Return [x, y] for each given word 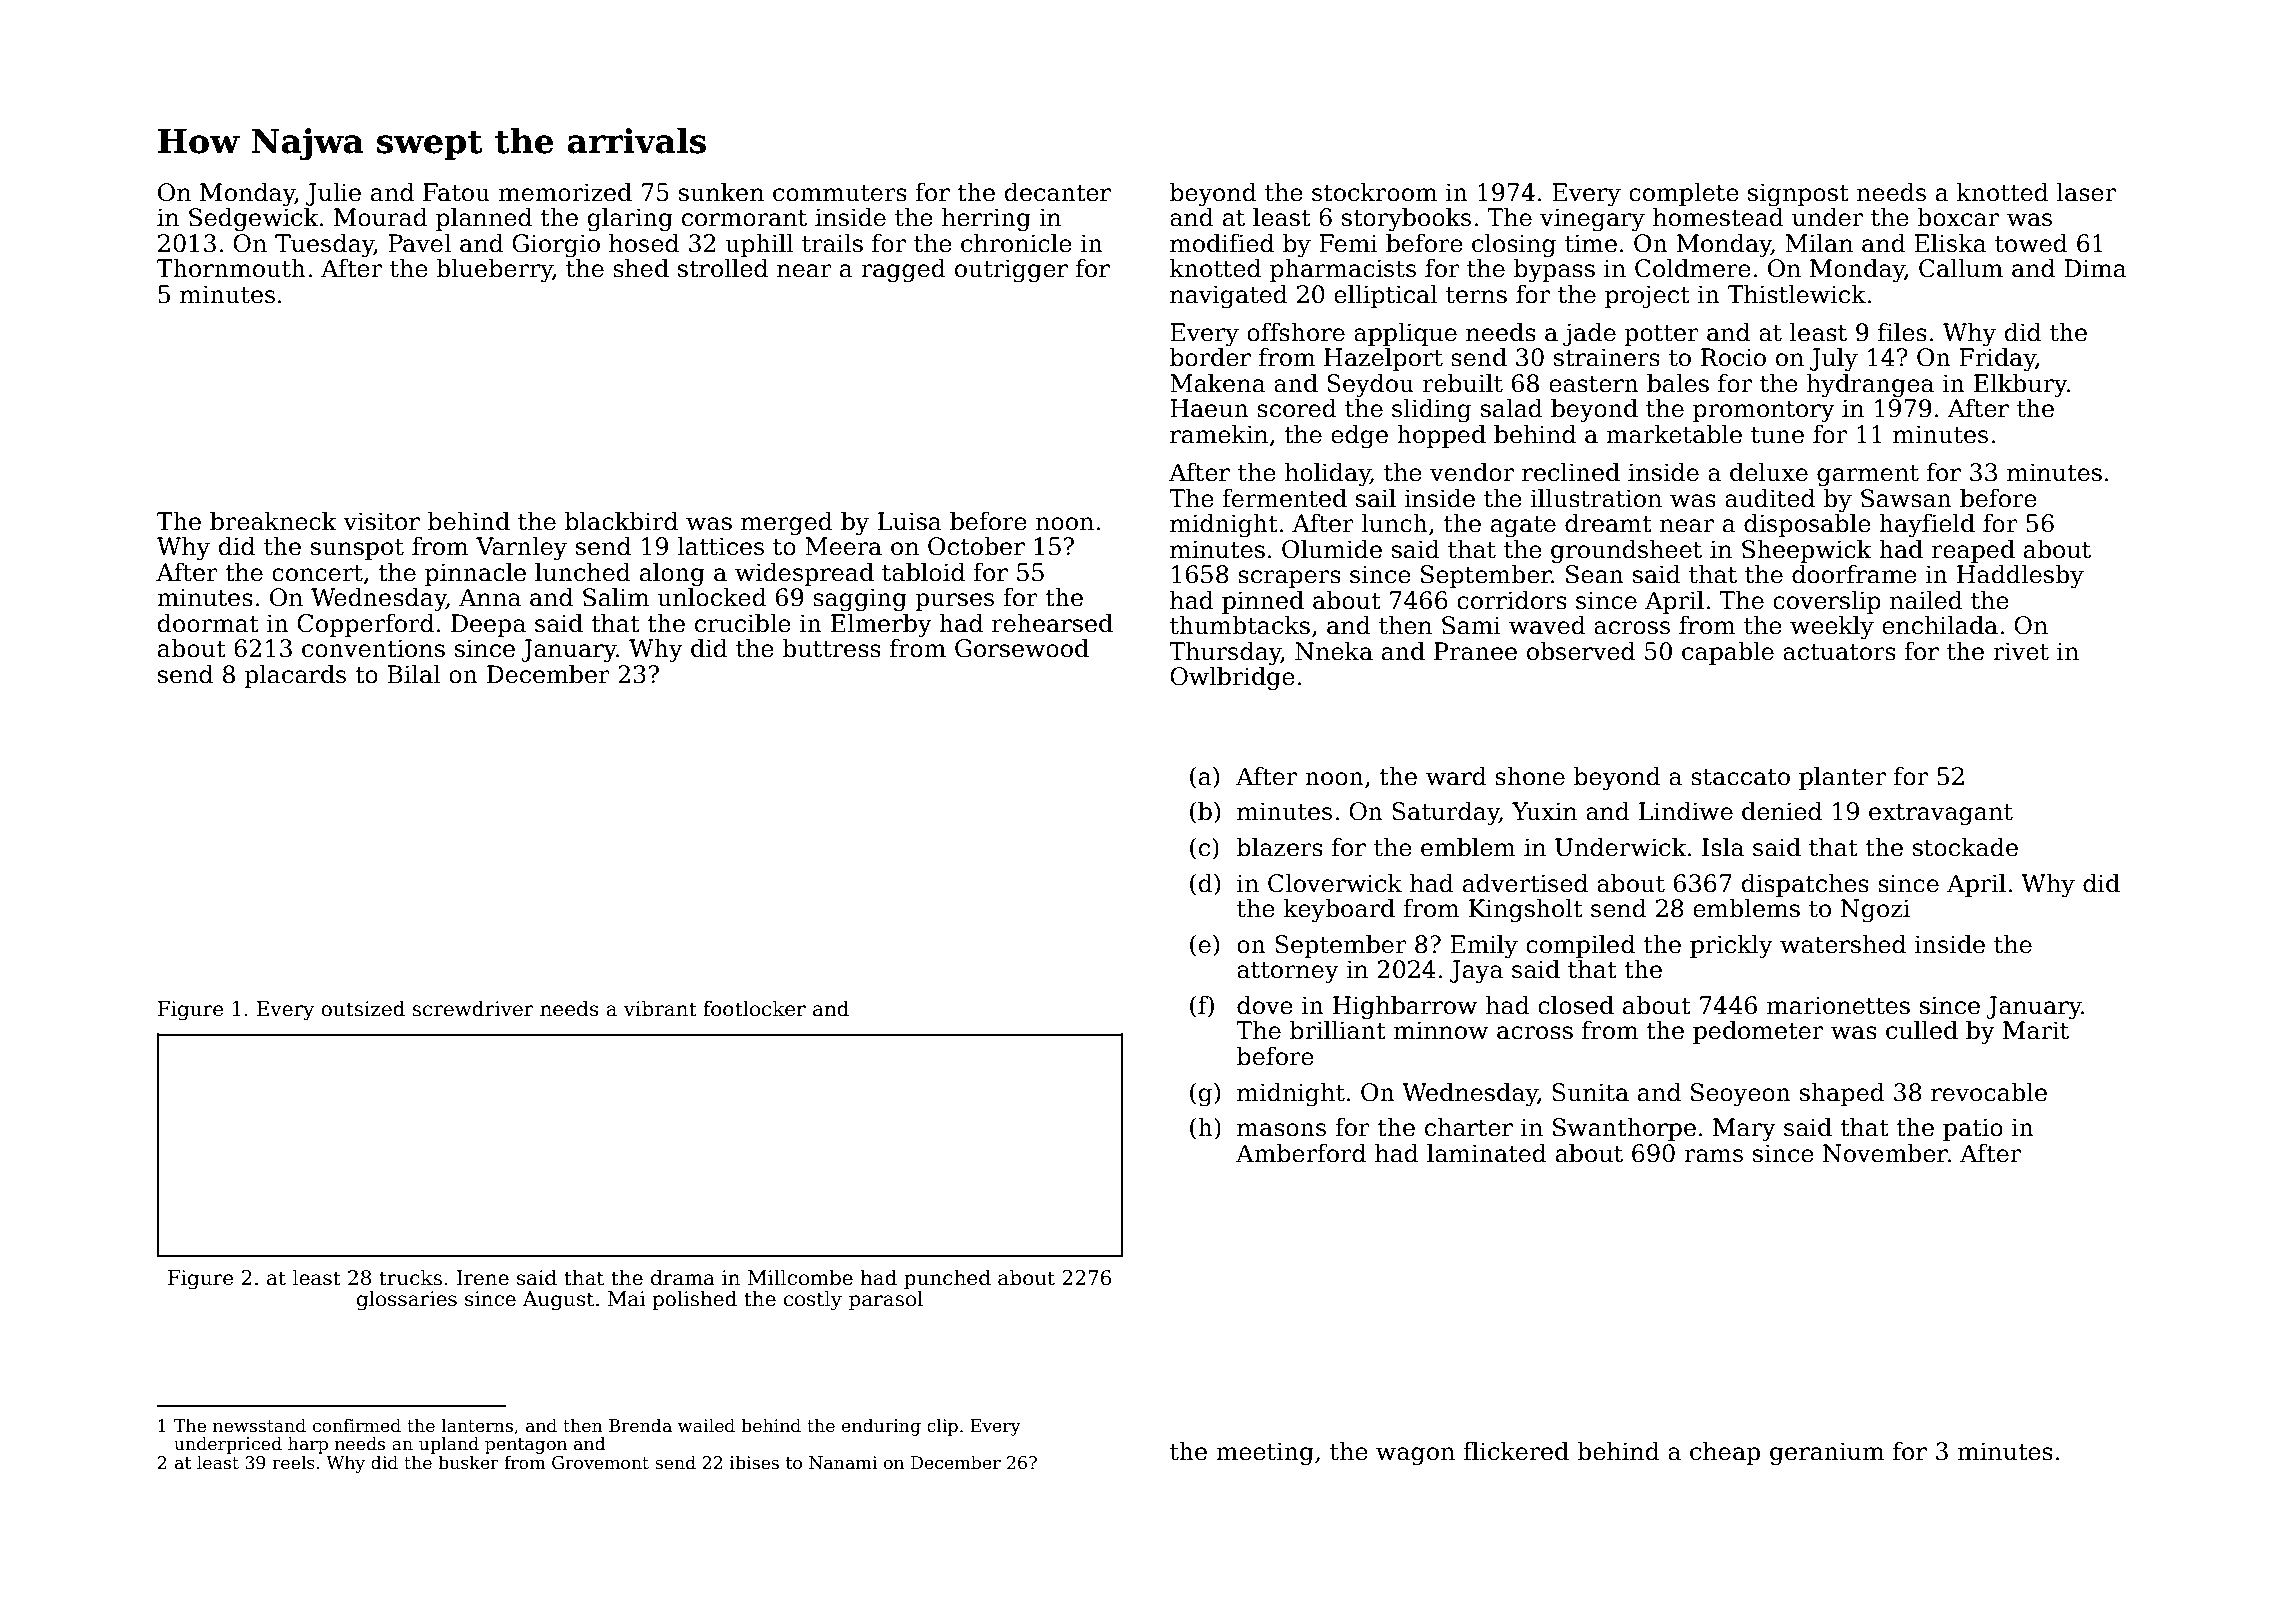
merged [787, 523]
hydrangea [1870, 385]
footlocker [754, 1008]
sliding [1432, 410]
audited [1770, 498]
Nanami [843, 1463]
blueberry [494, 270]
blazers [1280, 847]
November [1885, 1153]
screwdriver [473, 1008]
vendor [1472, 472]
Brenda [640, 1425]
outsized [363, 1008]
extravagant [1941, 814]
